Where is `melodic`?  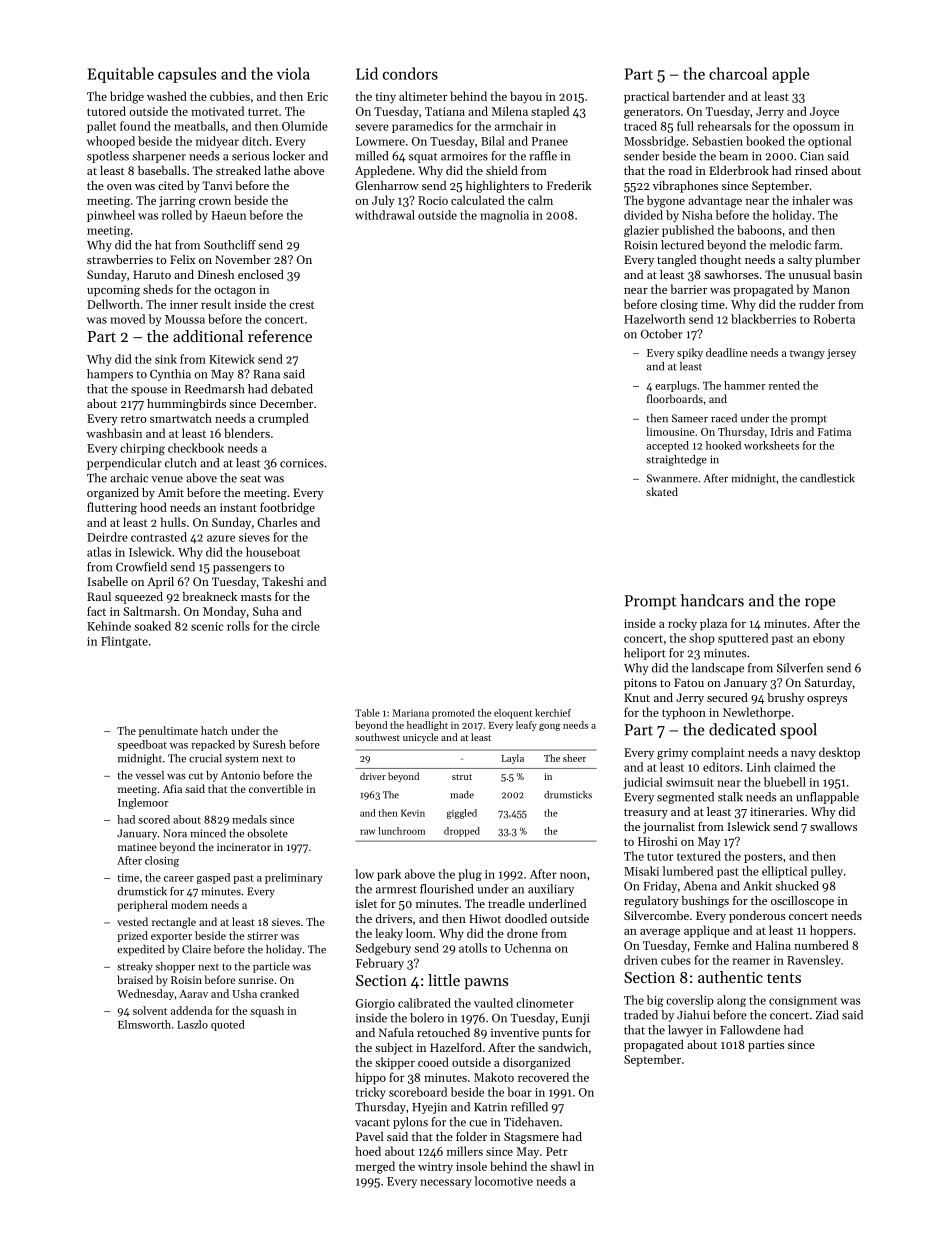
melodic is located at coordinates (790, 245).
